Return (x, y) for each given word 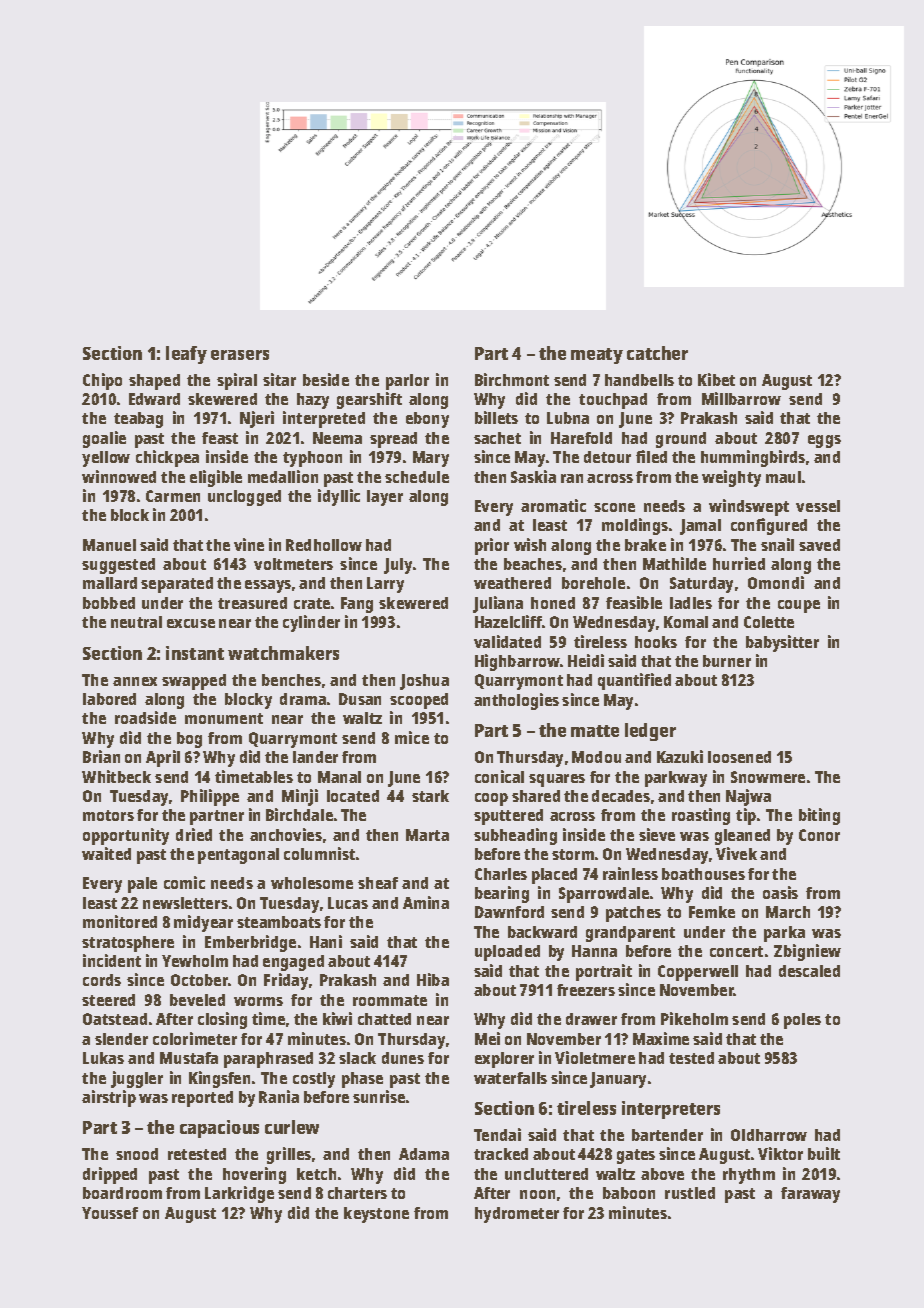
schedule (417, 477)
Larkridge (239, 1194)
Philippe (210, 797)
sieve (657, 834)
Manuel (109, 545)
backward (542, 932)
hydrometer (517, 1215)
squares (557, 780)
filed (651, 456)
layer (385, 498)
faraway (810, 1195)
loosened (739, 757)
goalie (104, 439)
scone (614, 507)
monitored (120, 921)
